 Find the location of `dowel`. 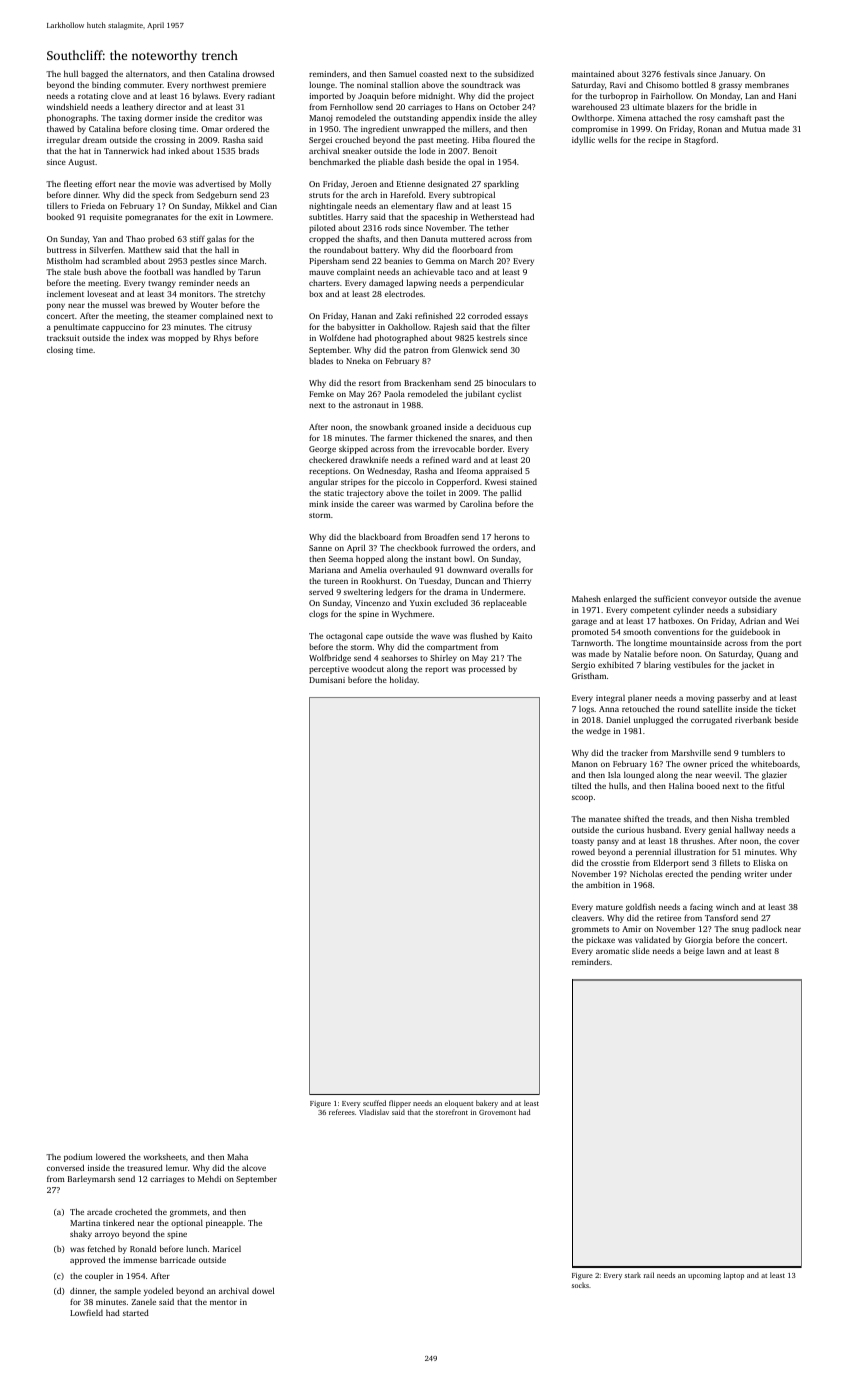

dowel is located at coordinates (263, 1290).
